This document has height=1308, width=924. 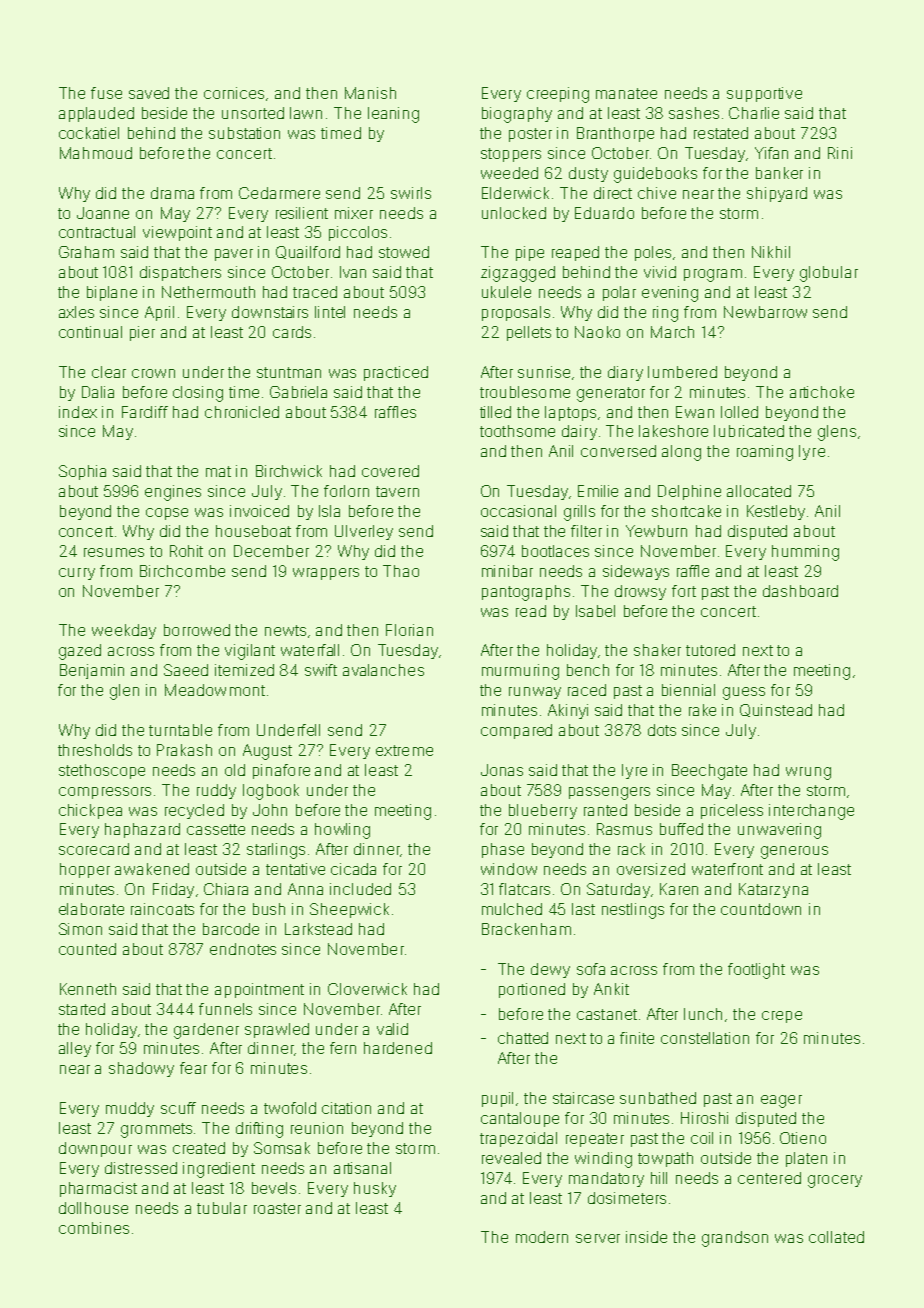 What do you see at coordinates (782, 1017) in the document?
I see `crepe` at bounding box center [782, 1017].
